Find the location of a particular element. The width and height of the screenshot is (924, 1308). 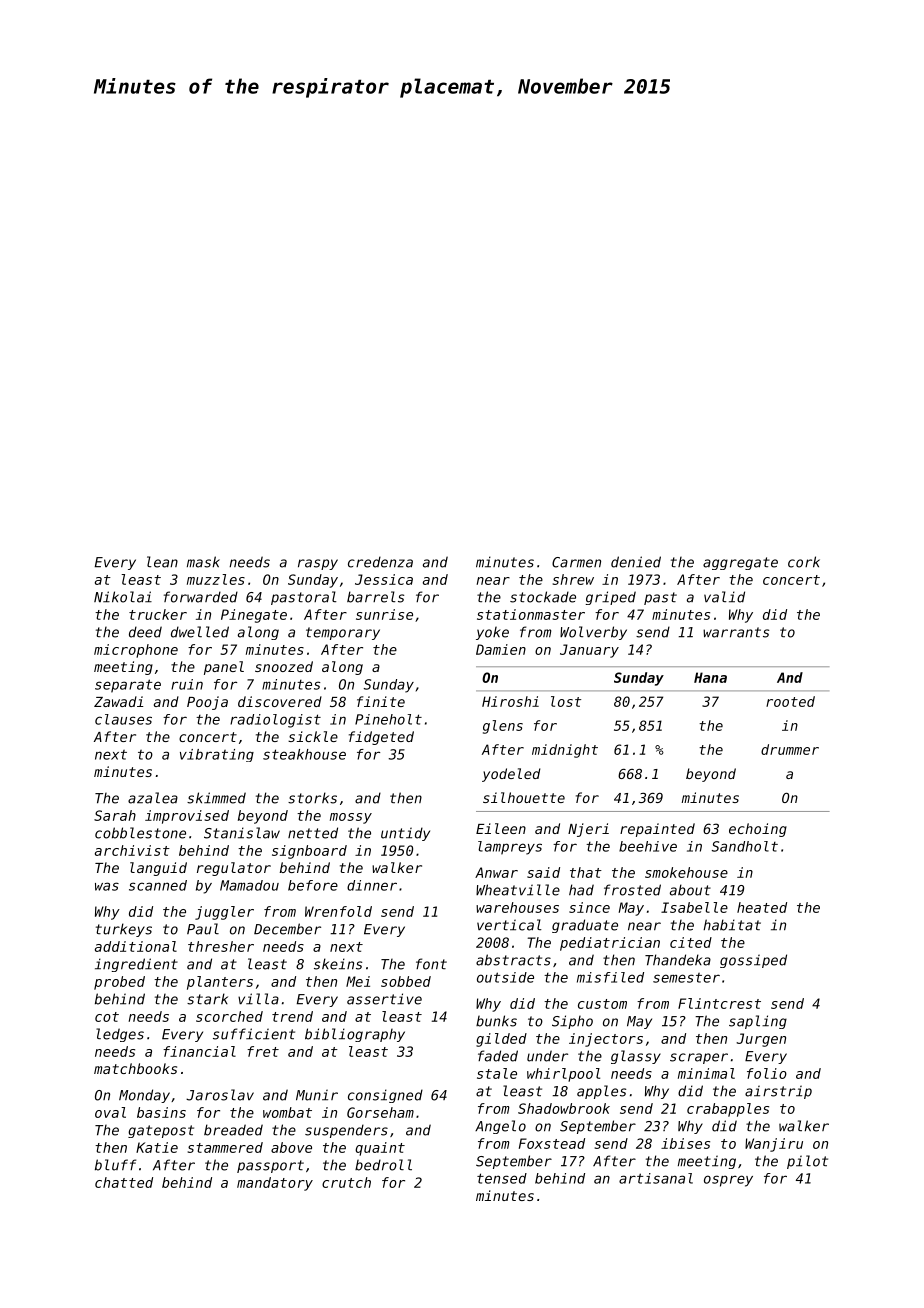

Carmen is located at coordinates (576, 562).
